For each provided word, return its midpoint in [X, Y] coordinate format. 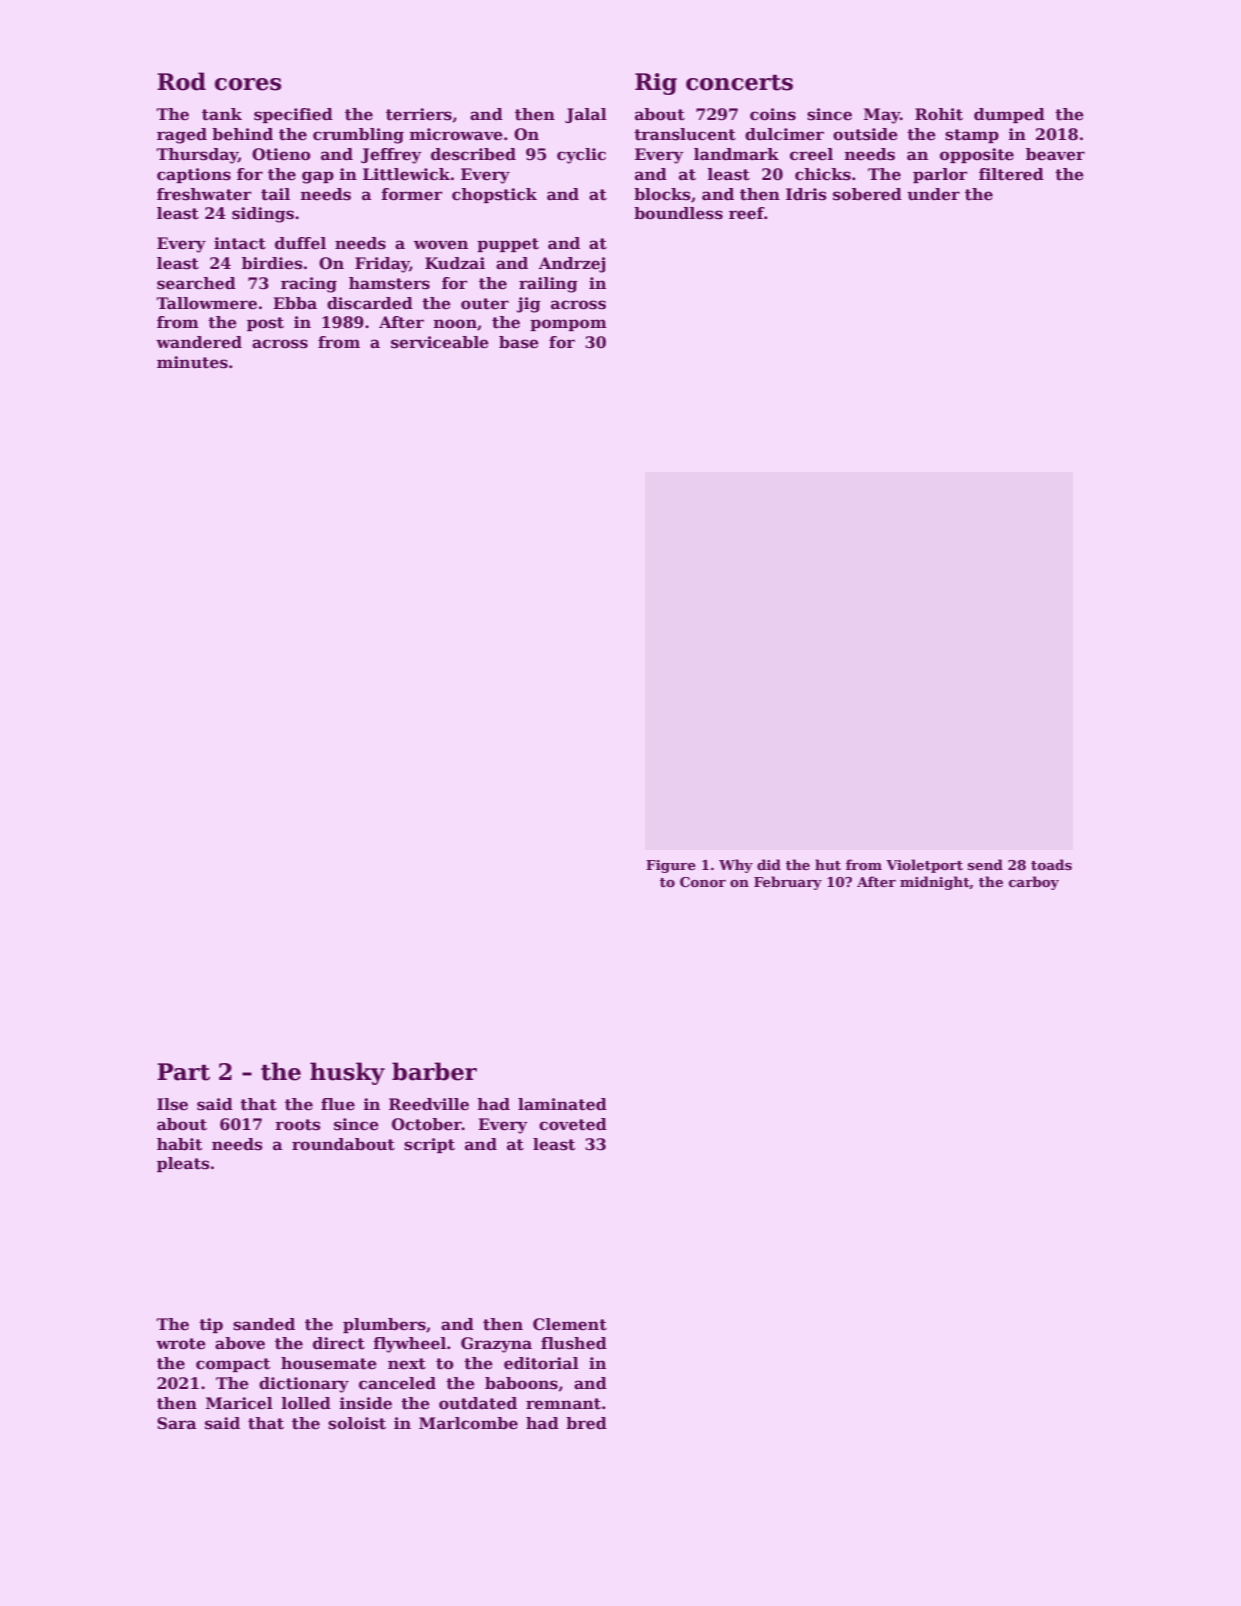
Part [183, 1072]
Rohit [939, 114]
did [769, 864]
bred [586, 1423]
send [985, 864]
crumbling [358, 136]
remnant [563, 1404]
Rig [656, 84]
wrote [181, 1344]
